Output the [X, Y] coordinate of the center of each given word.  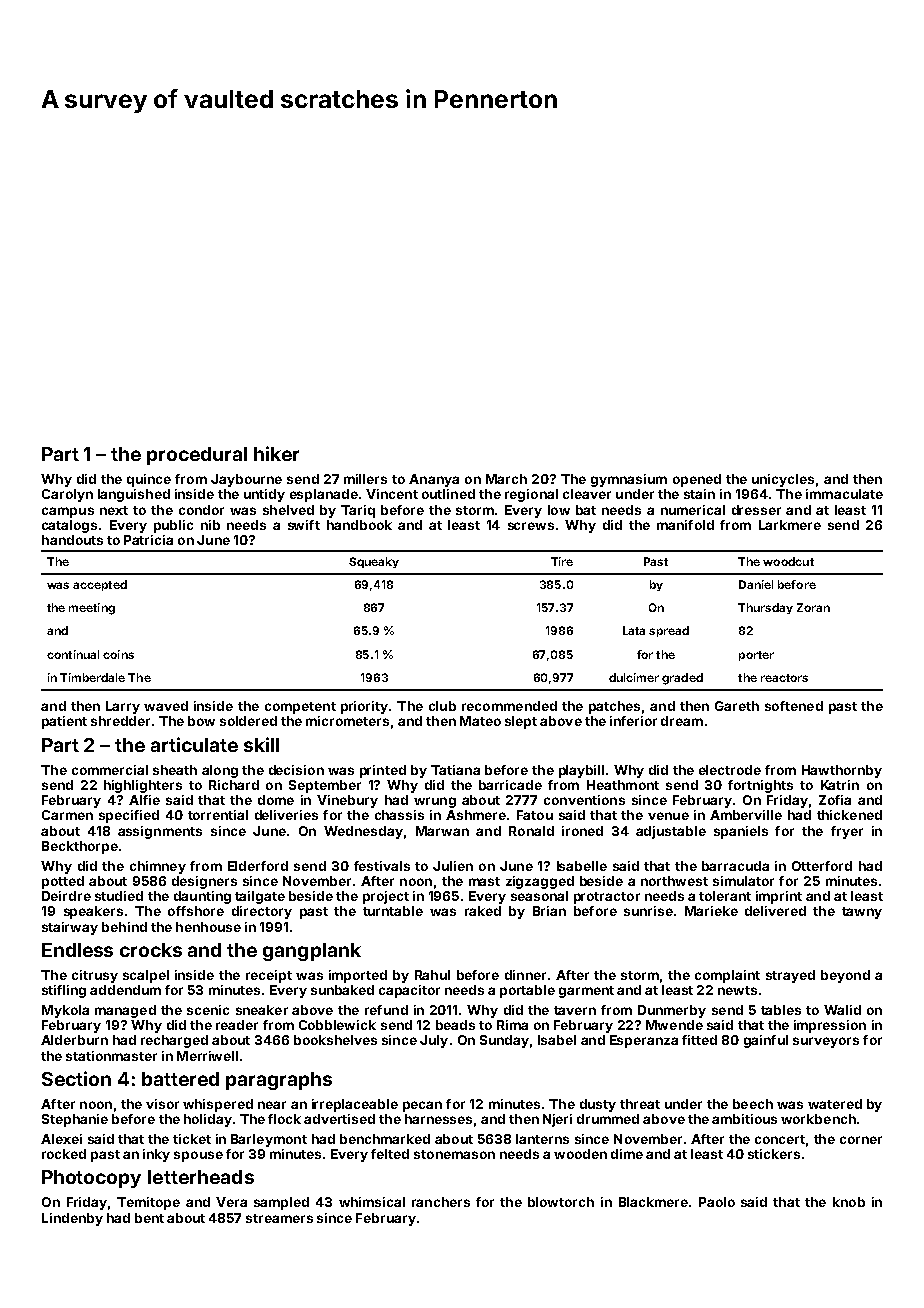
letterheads [201, 1177]
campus [68, 512]
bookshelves [335, 1040]
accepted [100, 585]
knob [849, 1202]
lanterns [542, 1139]
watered [835, 1104]
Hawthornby [842, 771]
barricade [510, 785]
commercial [110, 770]
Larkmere [790, 525]
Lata [634, 630]
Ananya [434, 480]
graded [682, 679]
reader [237, 1025]
